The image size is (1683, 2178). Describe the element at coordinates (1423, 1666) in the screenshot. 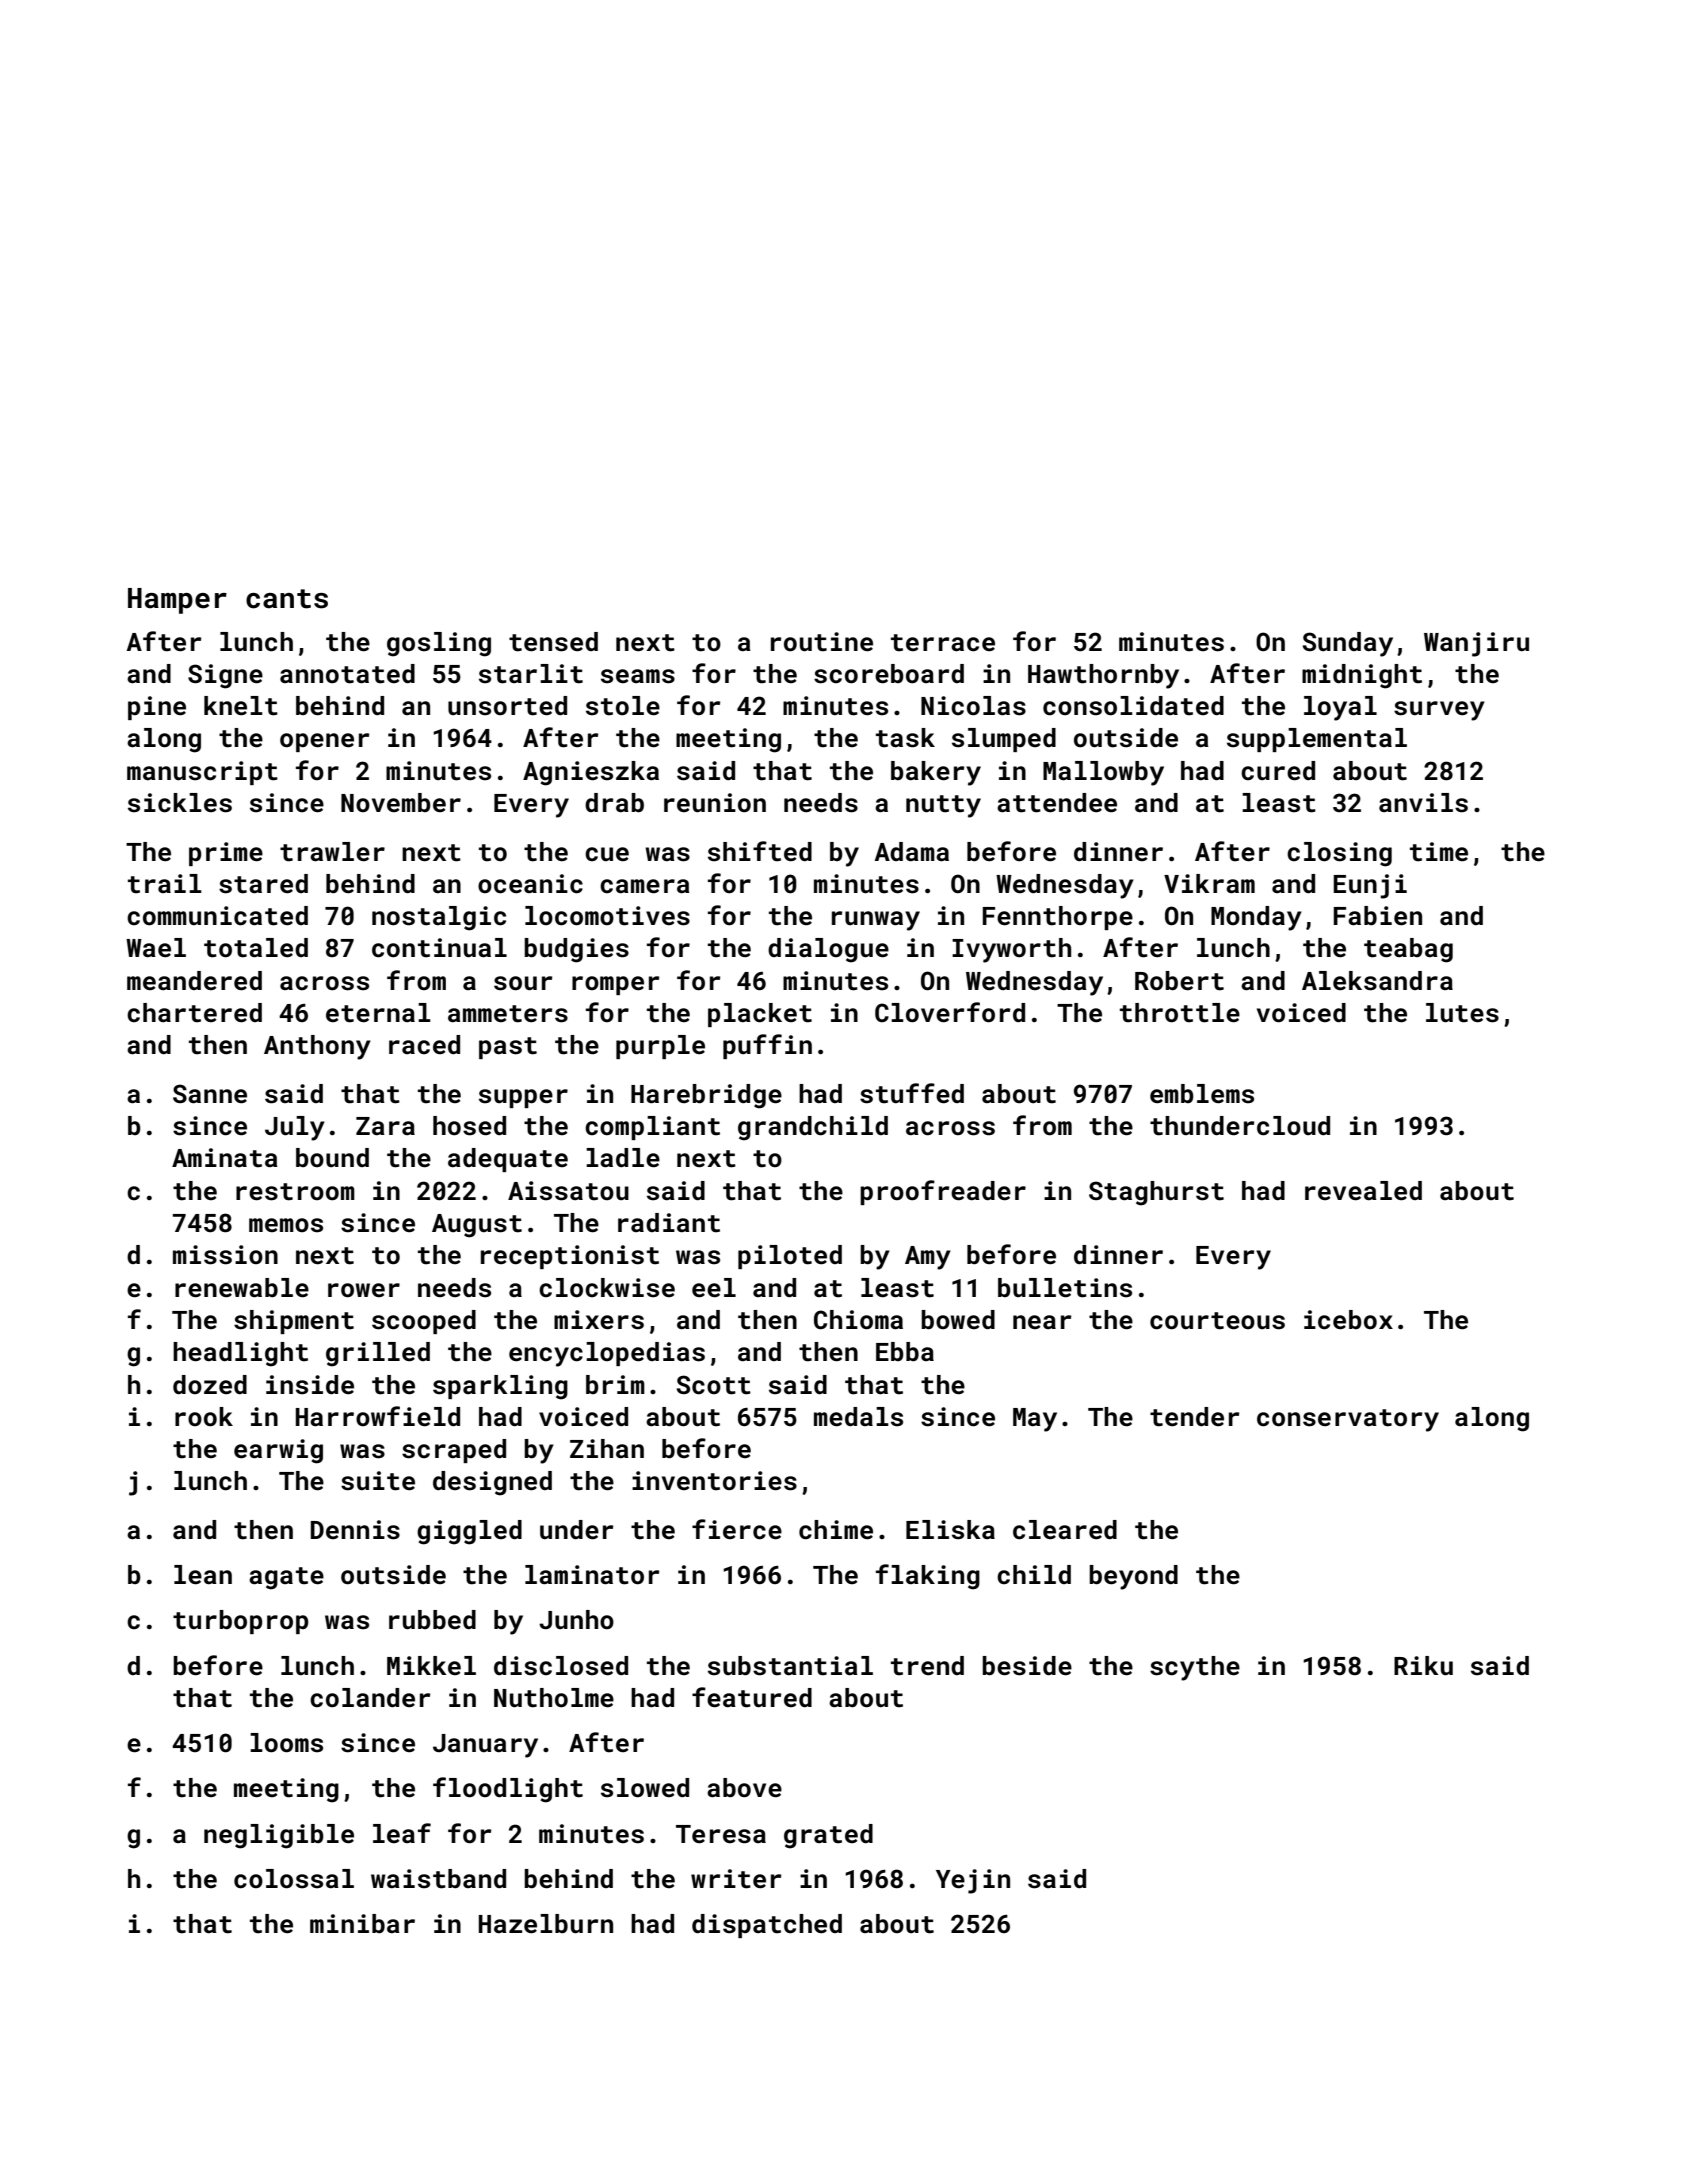

I see `Riku` at that location.
